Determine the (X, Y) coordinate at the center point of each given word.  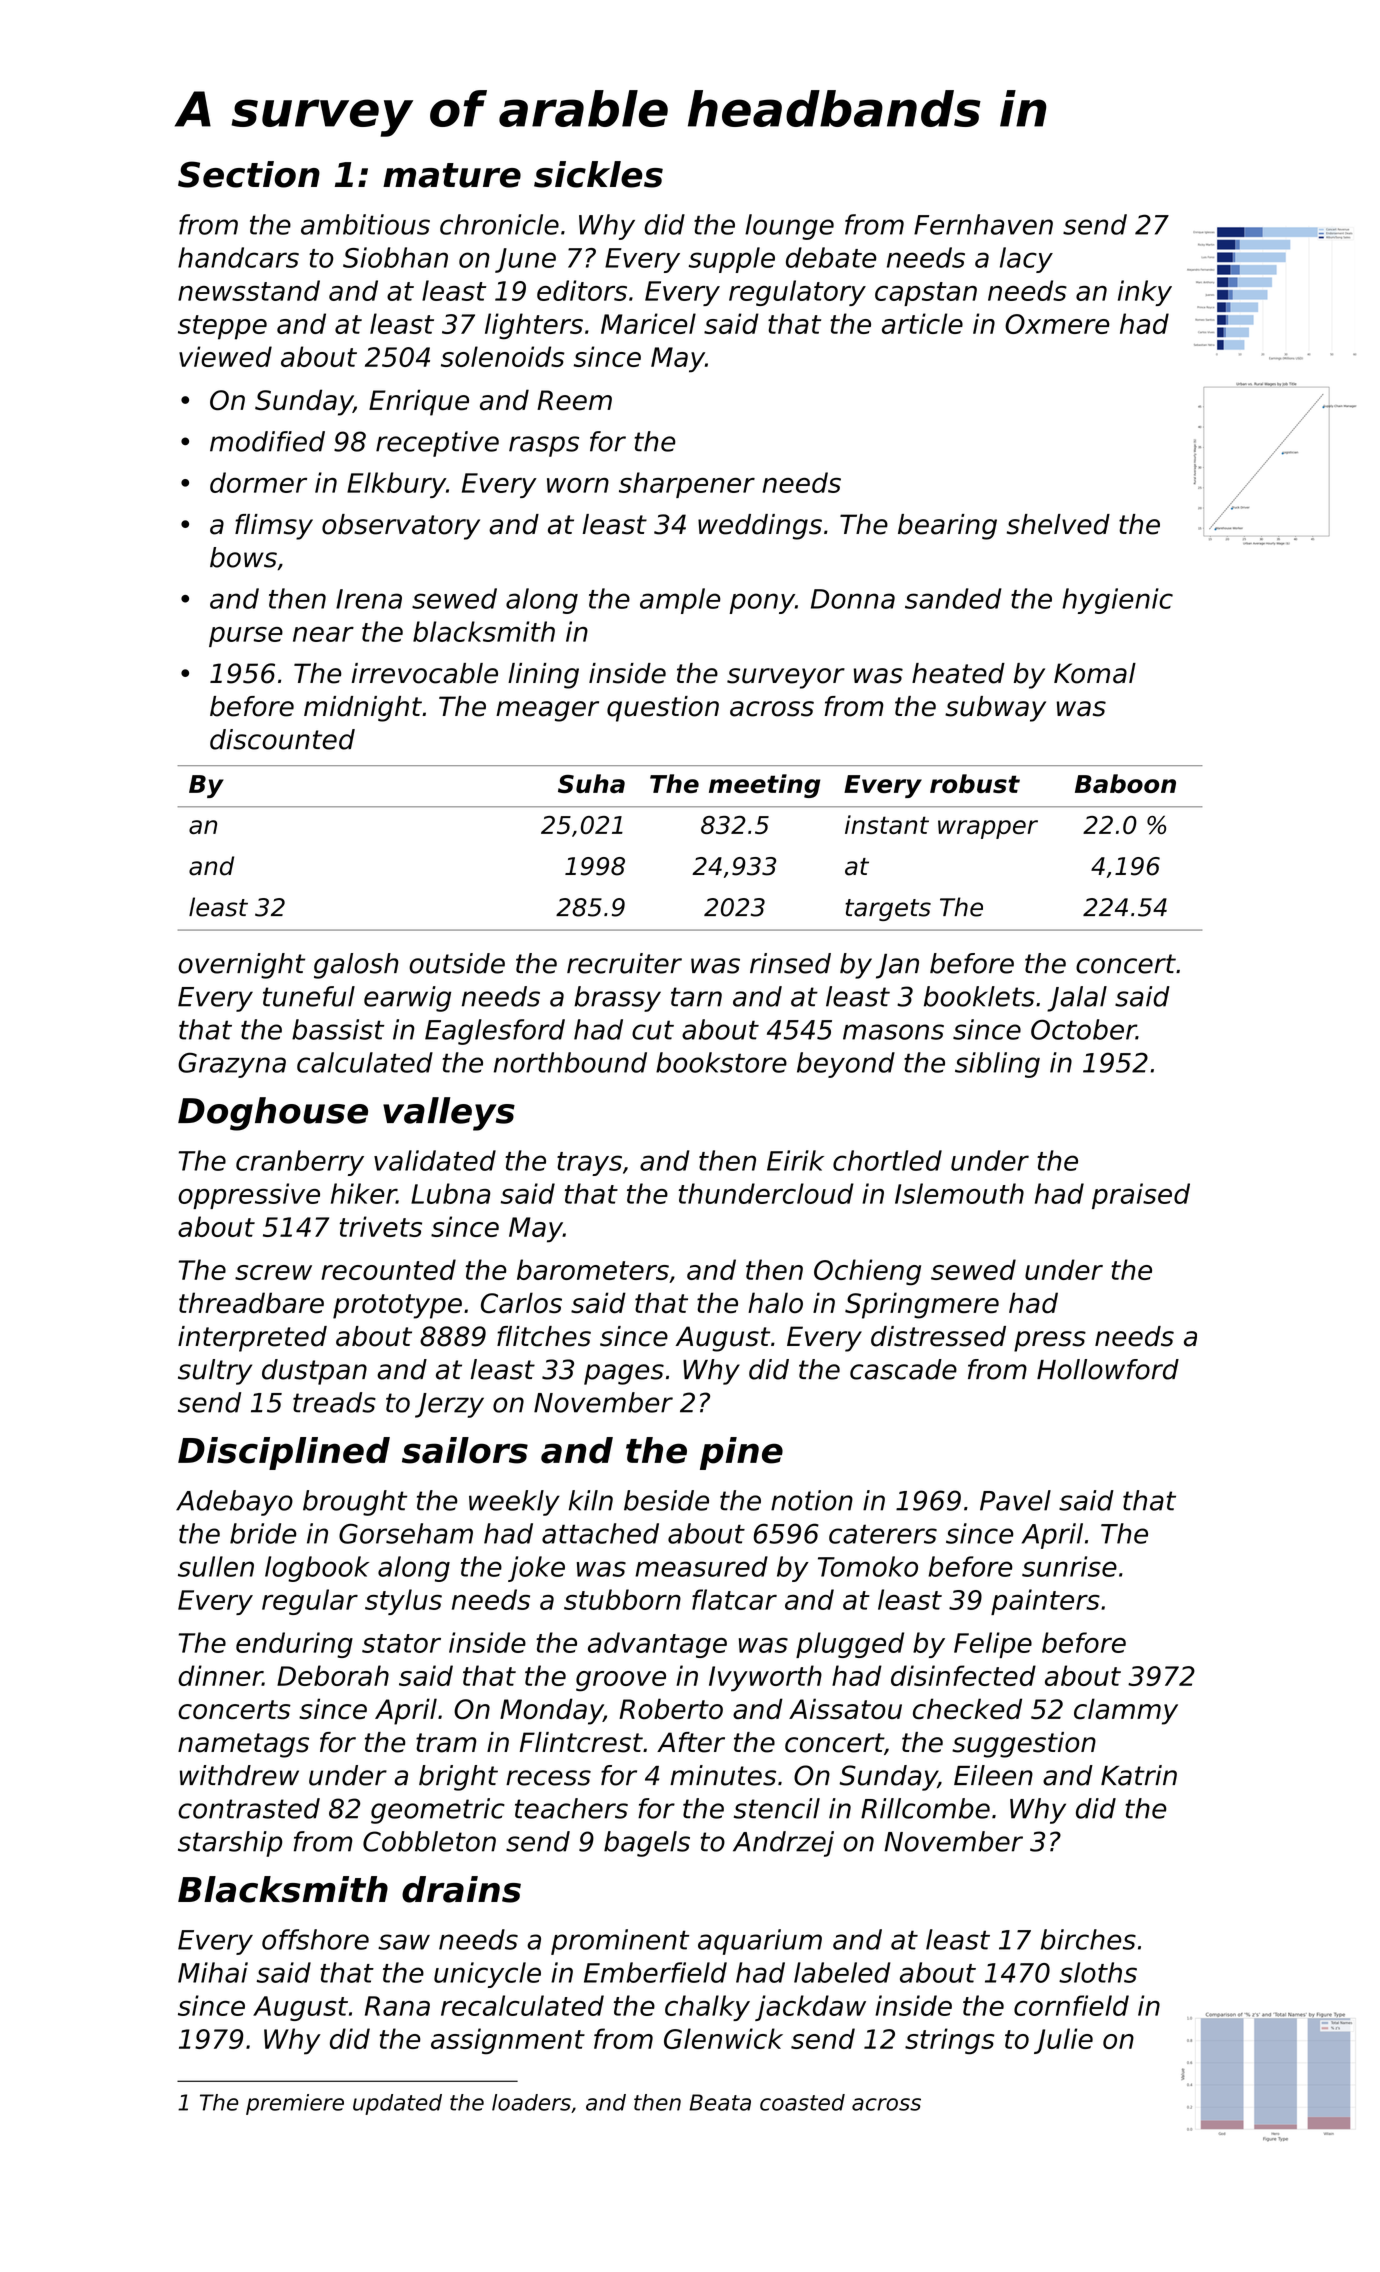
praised (1141, 1196)
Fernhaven (983, 224)
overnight (241, 966)
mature (452, 175)
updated (397, 2104)
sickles (598, 174)
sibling (997, 1065)
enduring (294, 1645)
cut (653, 1030)
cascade (903, 1369)
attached (600, 1533)
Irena (369, 599)
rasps (544, 446)
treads (334, 1402)
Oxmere (1057, 324)
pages (624, 1374)
